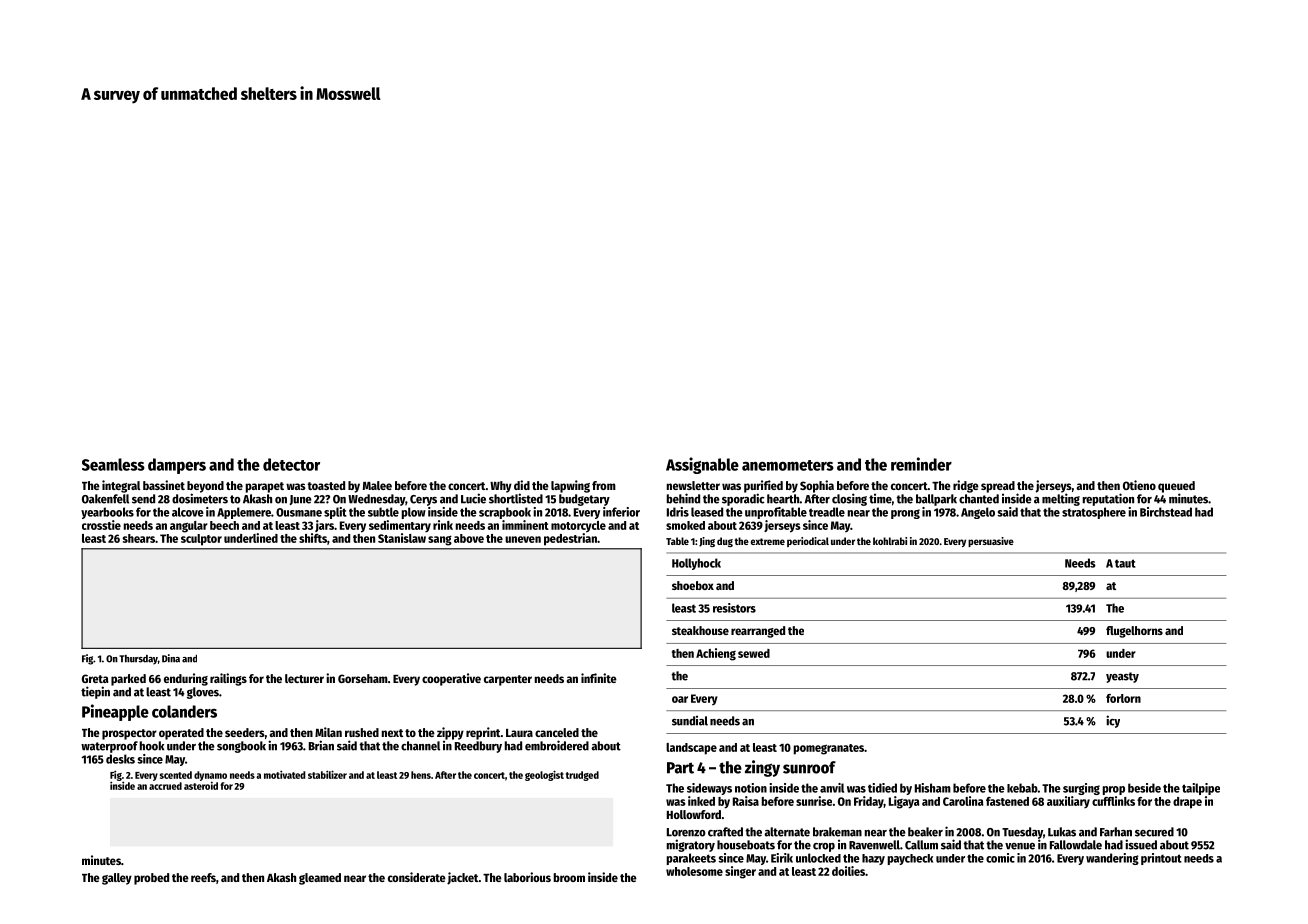 The image size is (1308, 924). I want to click on Otieno, so click(1139, 485).
